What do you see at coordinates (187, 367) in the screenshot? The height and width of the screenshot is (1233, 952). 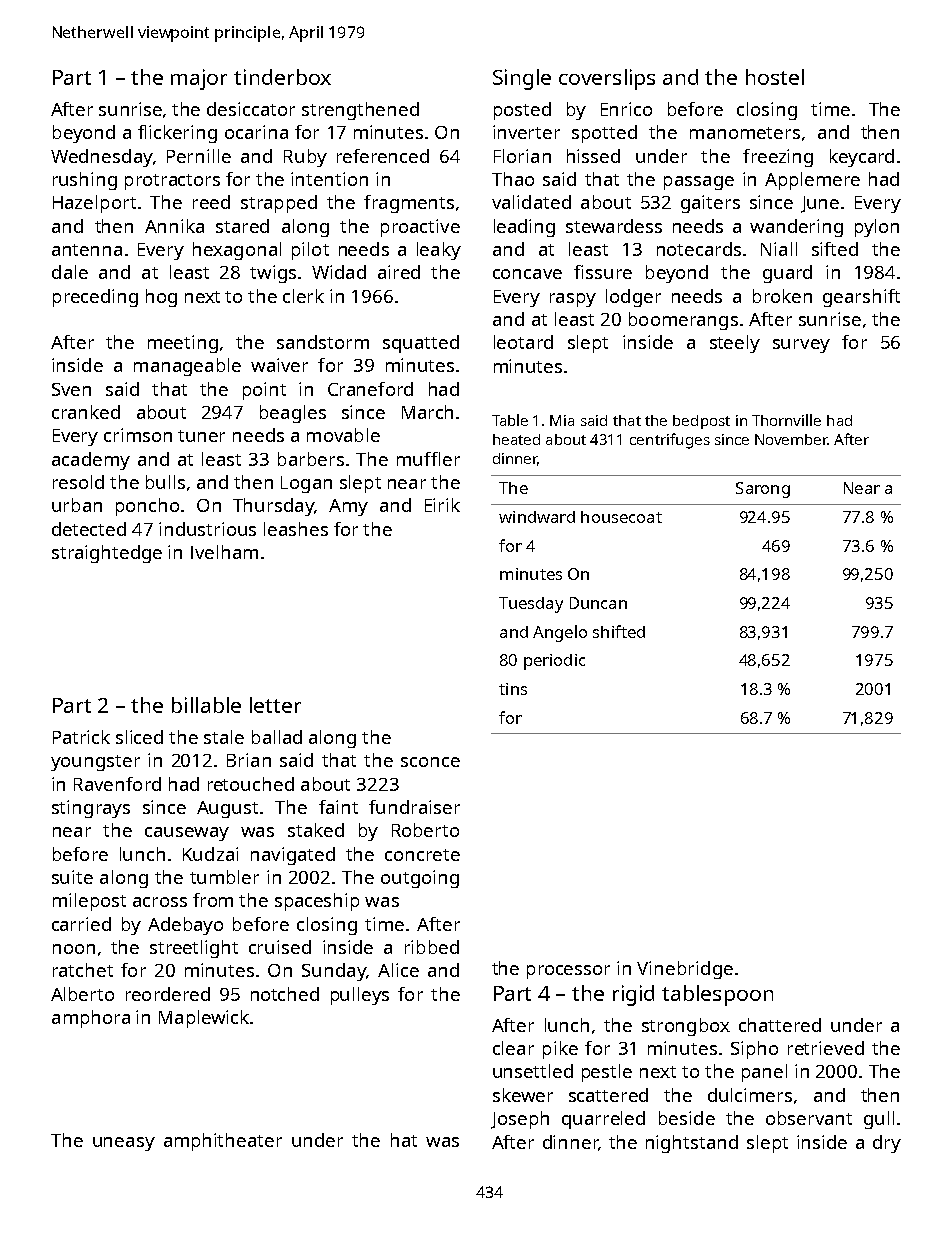 I see `manageable` at bounding box center [187, 367].
